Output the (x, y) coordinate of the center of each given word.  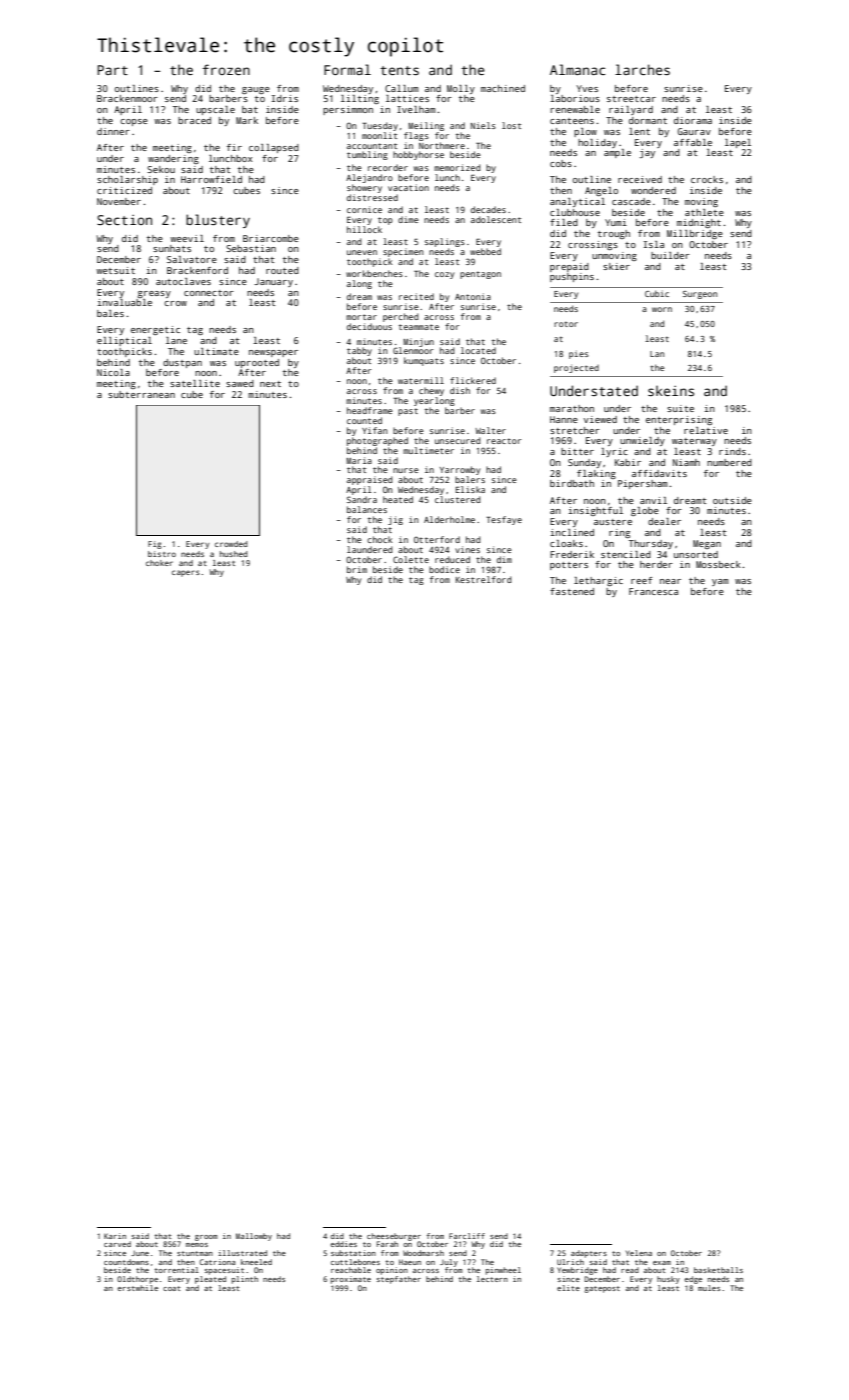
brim (357, 569)
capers (186, 573)
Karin (115, 1236)
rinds (732, 451)
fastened (572, 591)
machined (503, 88)
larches (642, 69)
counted (364, 420)
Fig (155, 545)
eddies (344, 1244)
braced (194, 120)
